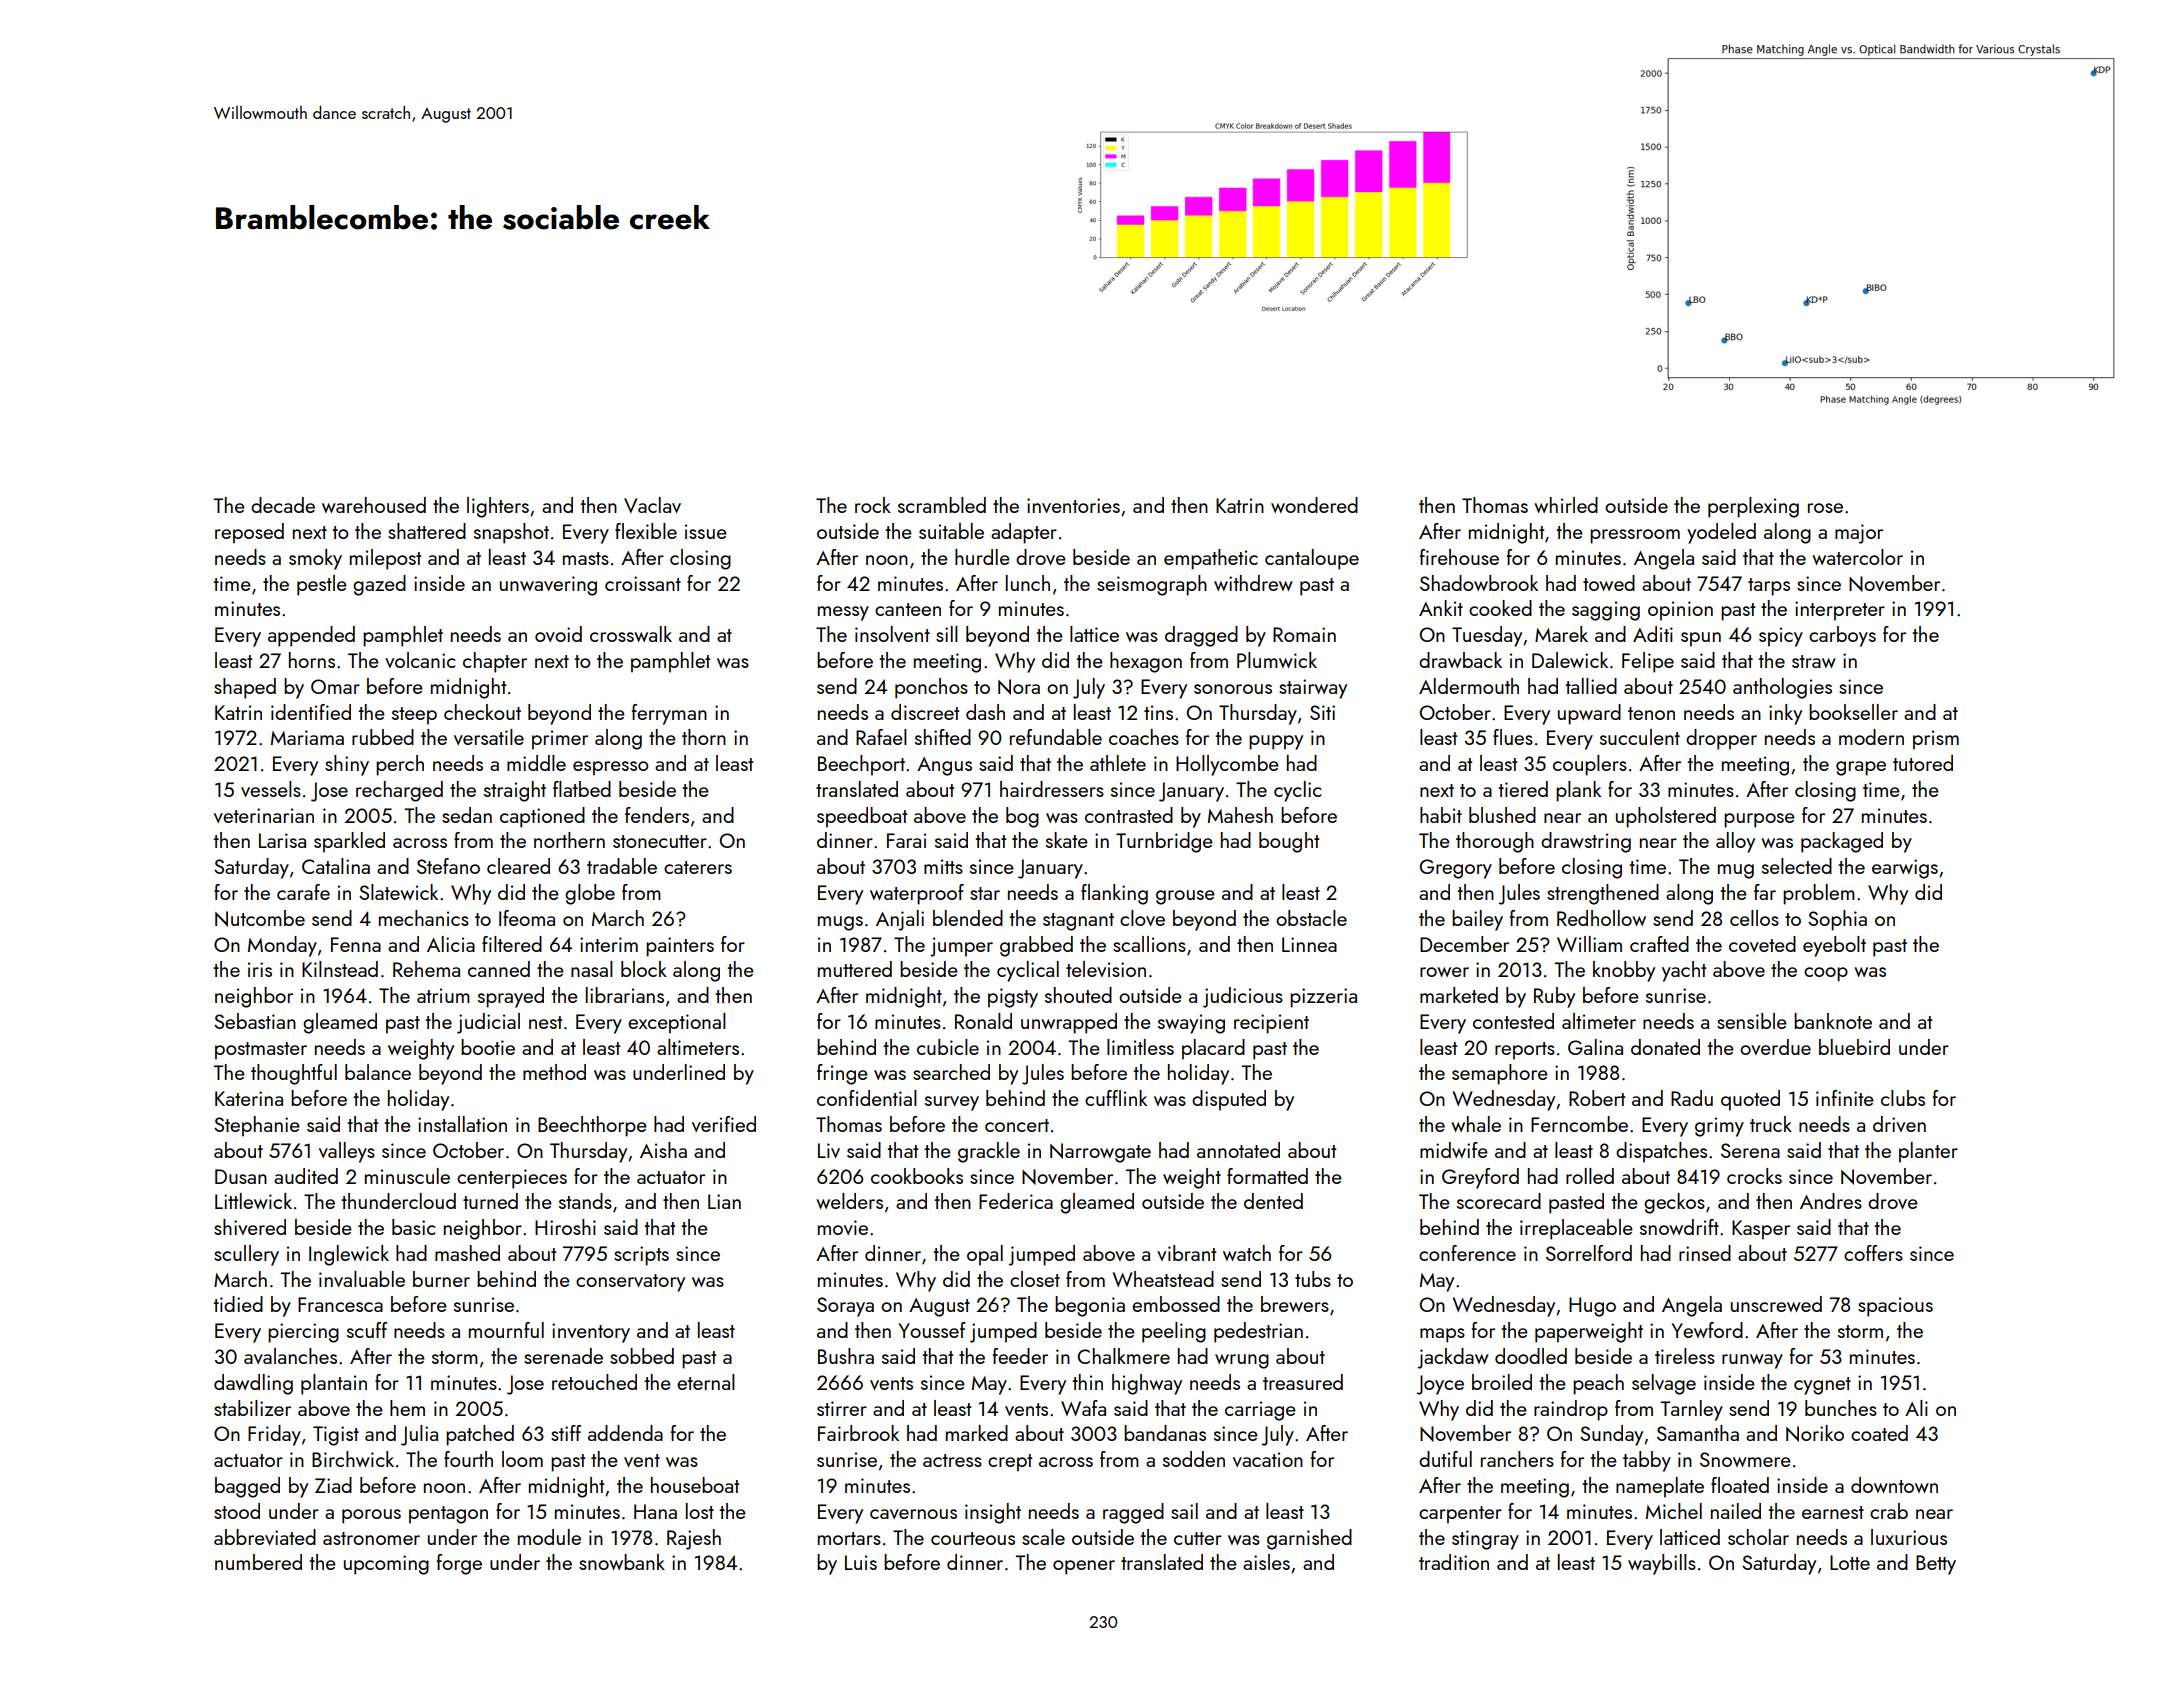 The width and height of the document is (2178, 1683). What do you see at coordinates (1721, 533) in the document?
I see `yodeled` at bounding box center [1721, 533].
